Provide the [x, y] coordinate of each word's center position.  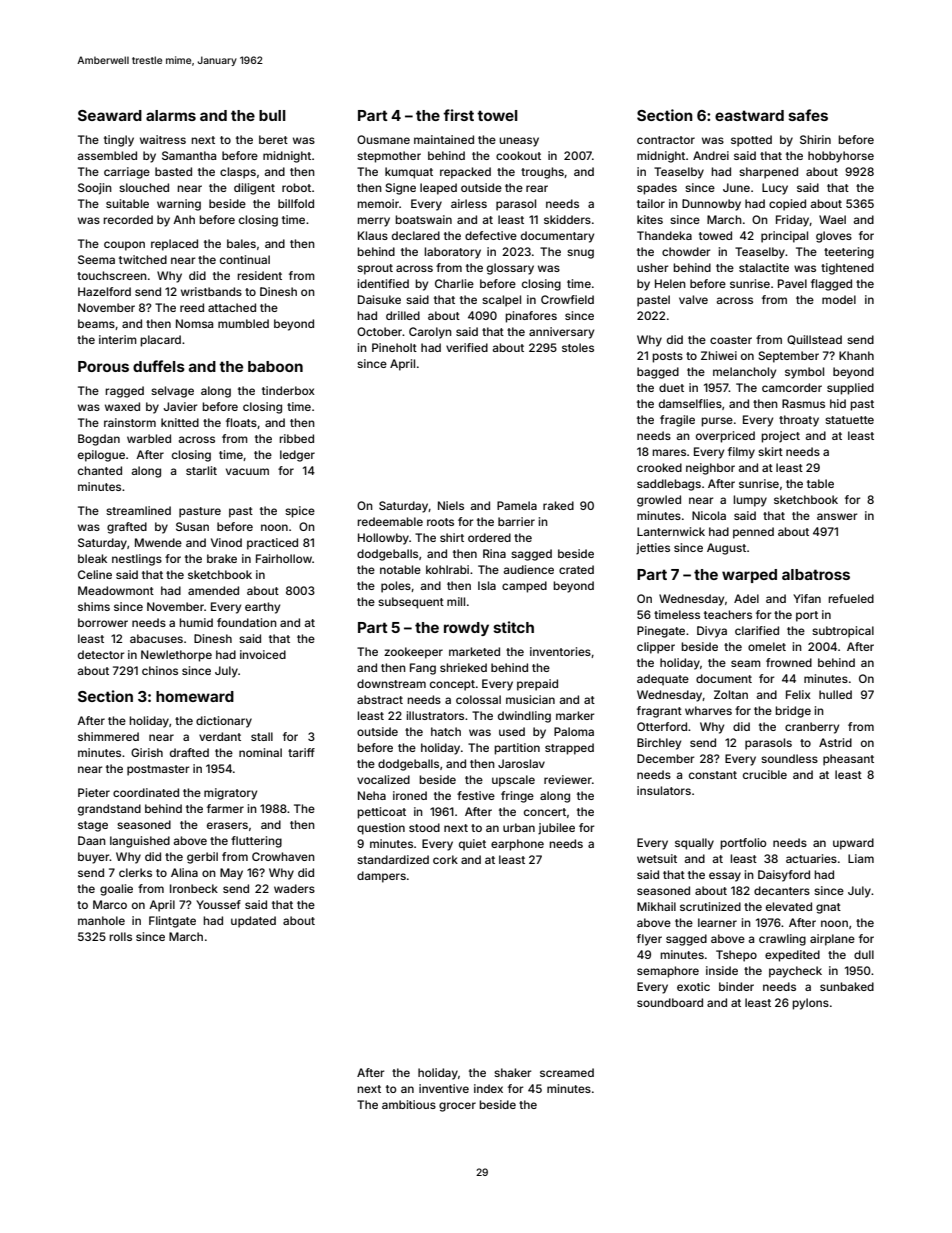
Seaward [110, 115]
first [458, 115]
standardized [393, 859]
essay [725, 877]
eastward [749, 115]
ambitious [409, 1104]
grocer [457, 1107]
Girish [147, 752]
